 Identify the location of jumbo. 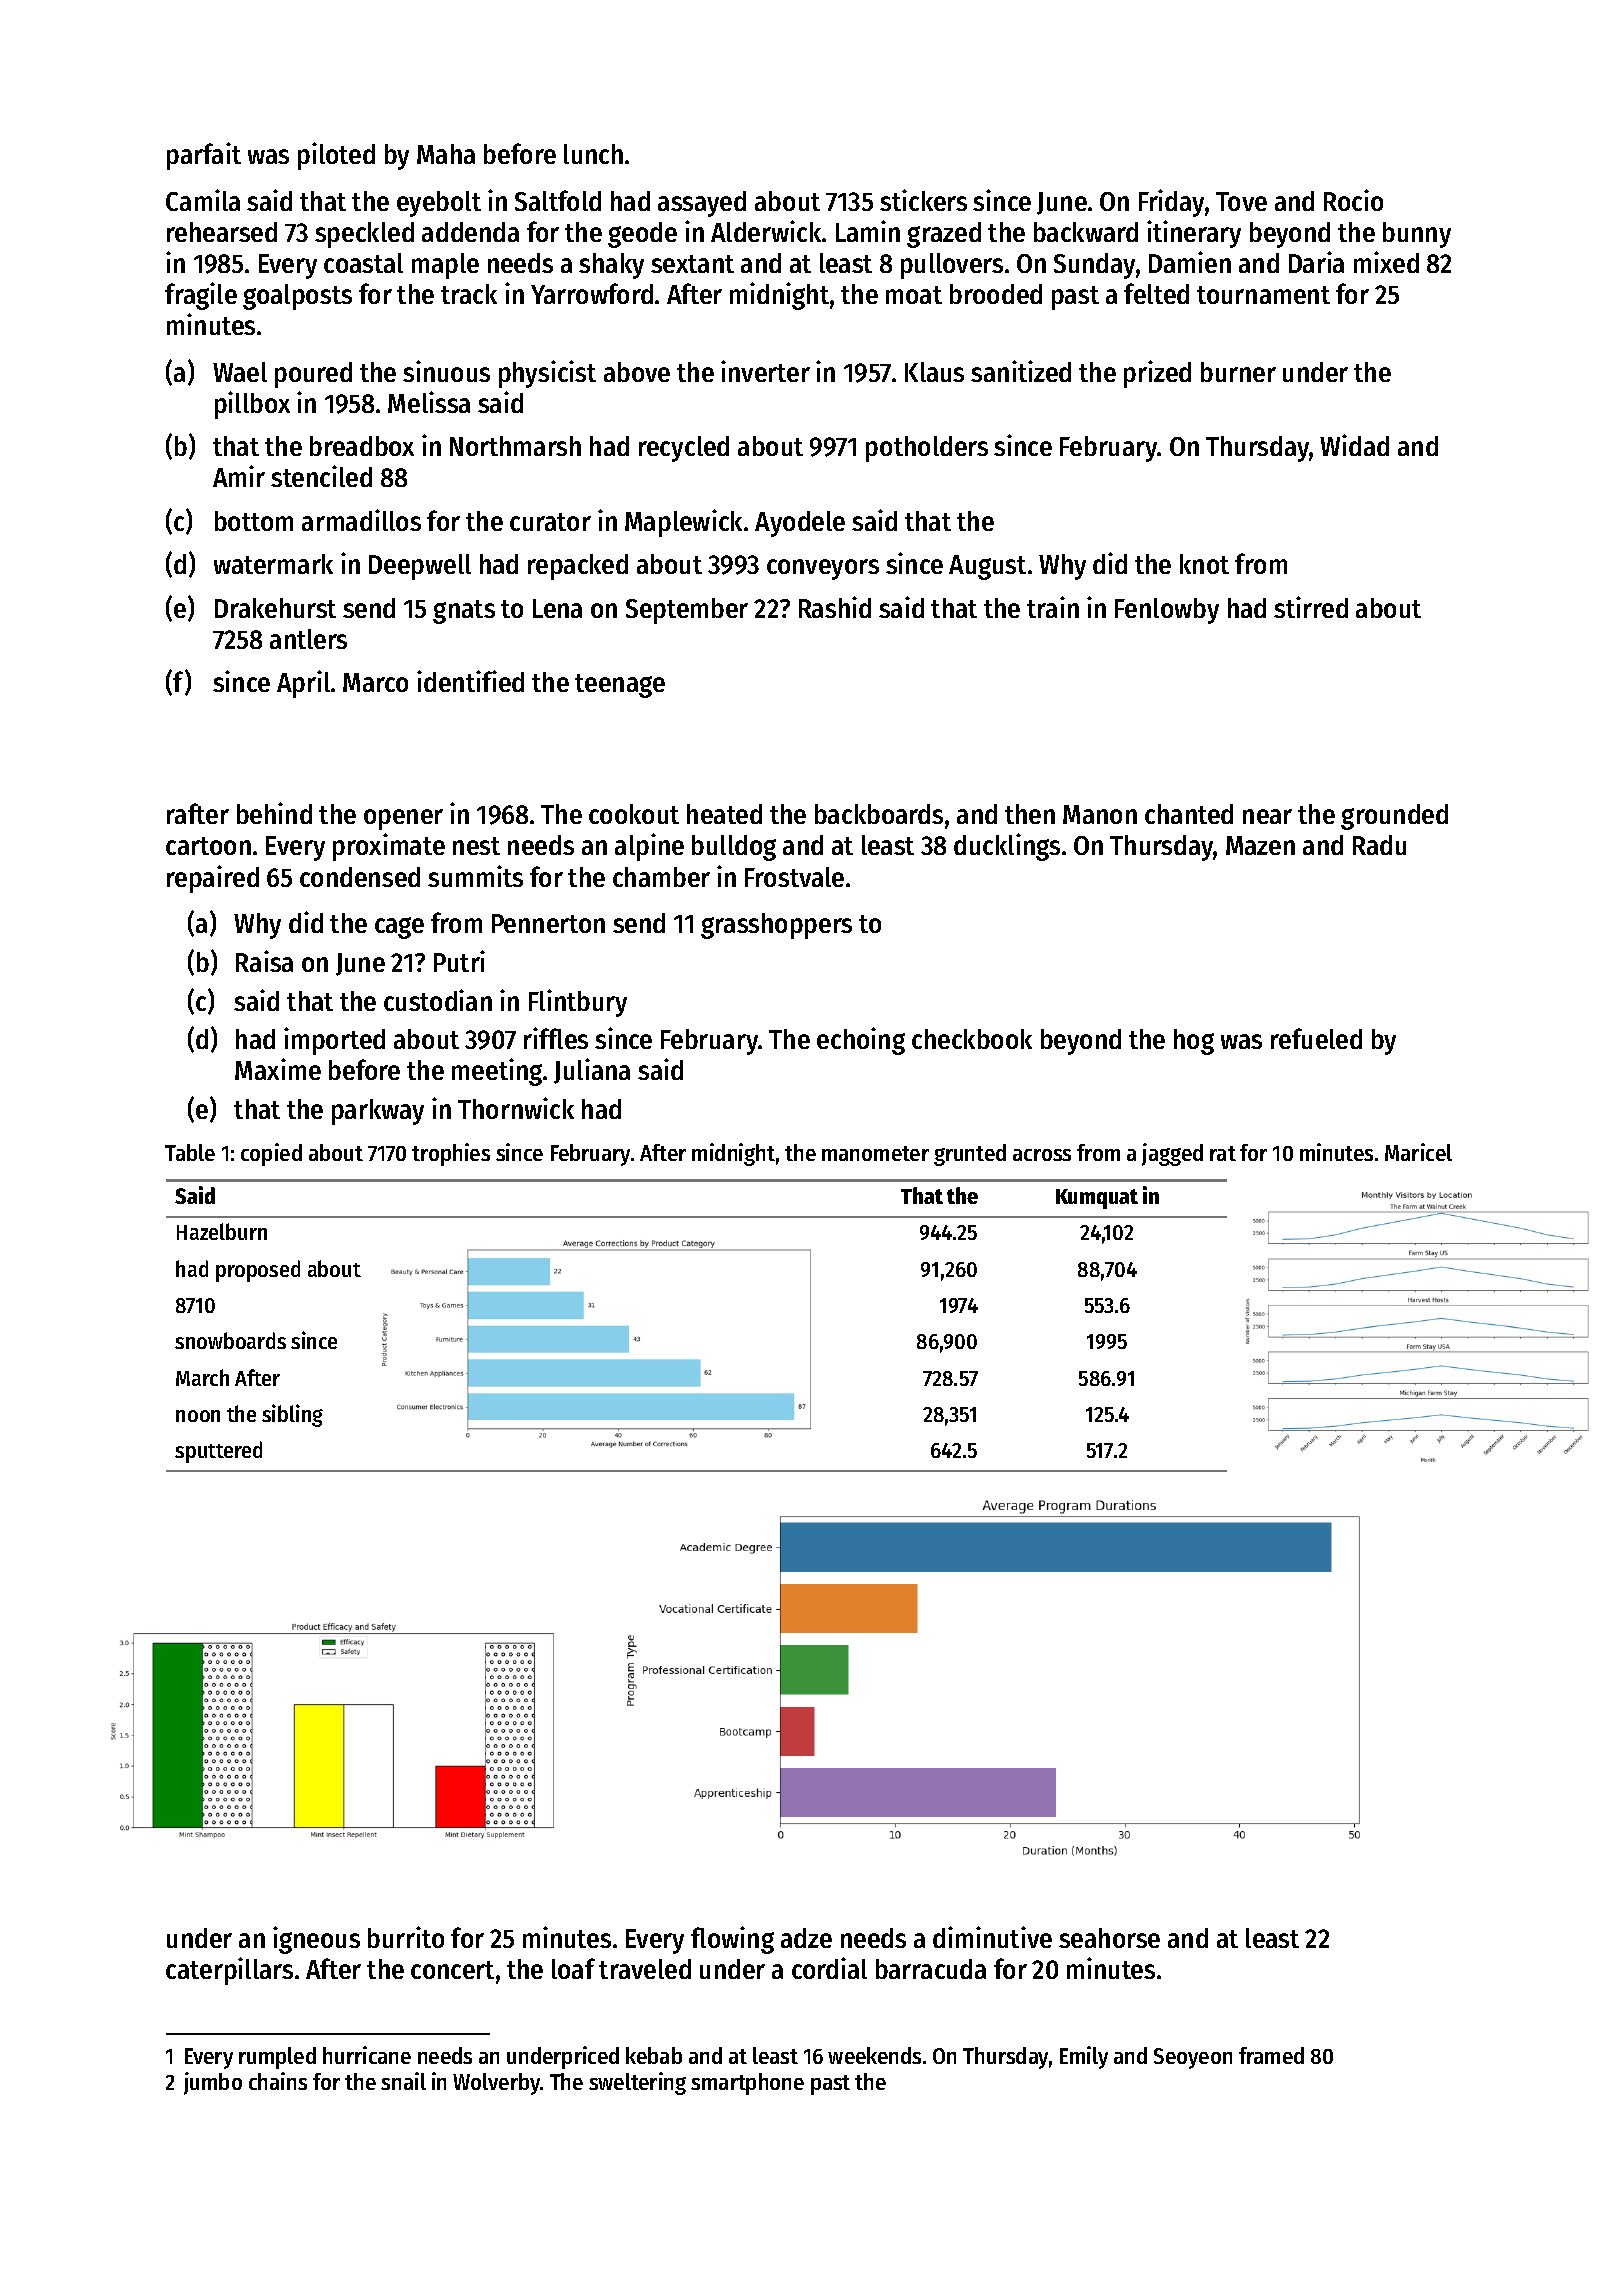
(213, 2083).
